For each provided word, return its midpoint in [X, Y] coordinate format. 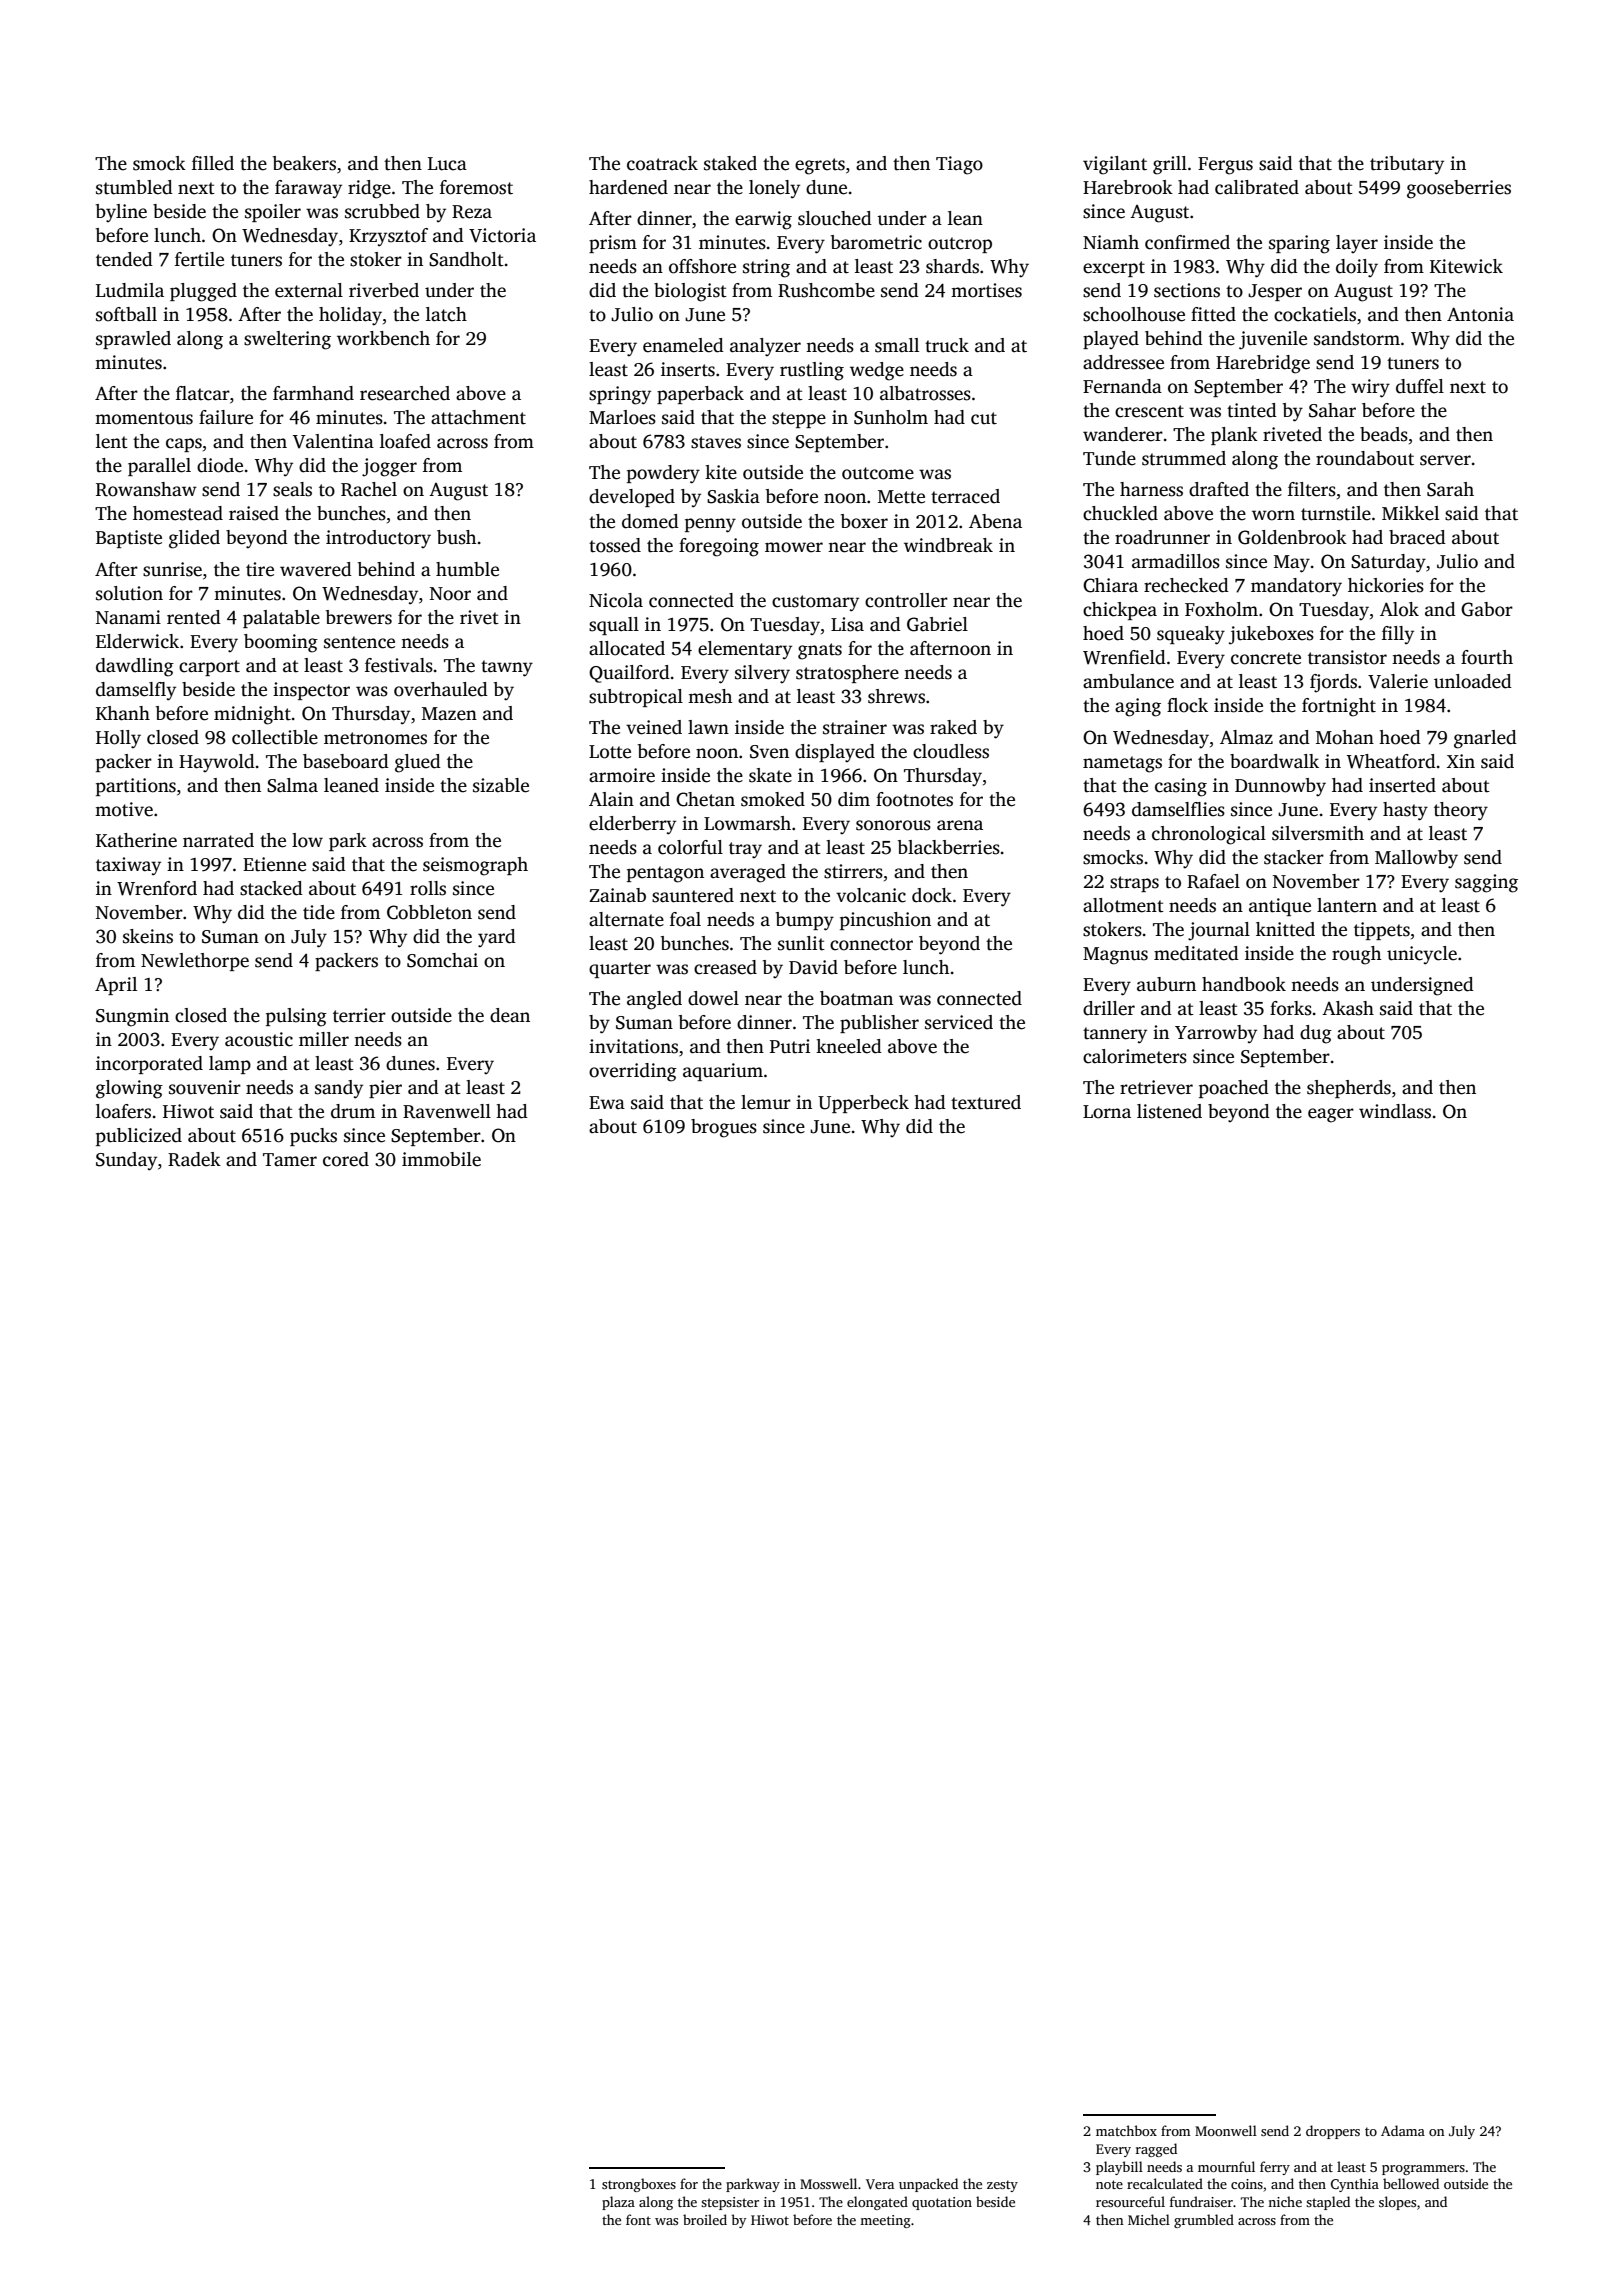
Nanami [128, 617]
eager [1331, 1115]
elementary [745, 650]
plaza [618, 2203]
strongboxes [639, 2185]
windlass [1395, 1111]
